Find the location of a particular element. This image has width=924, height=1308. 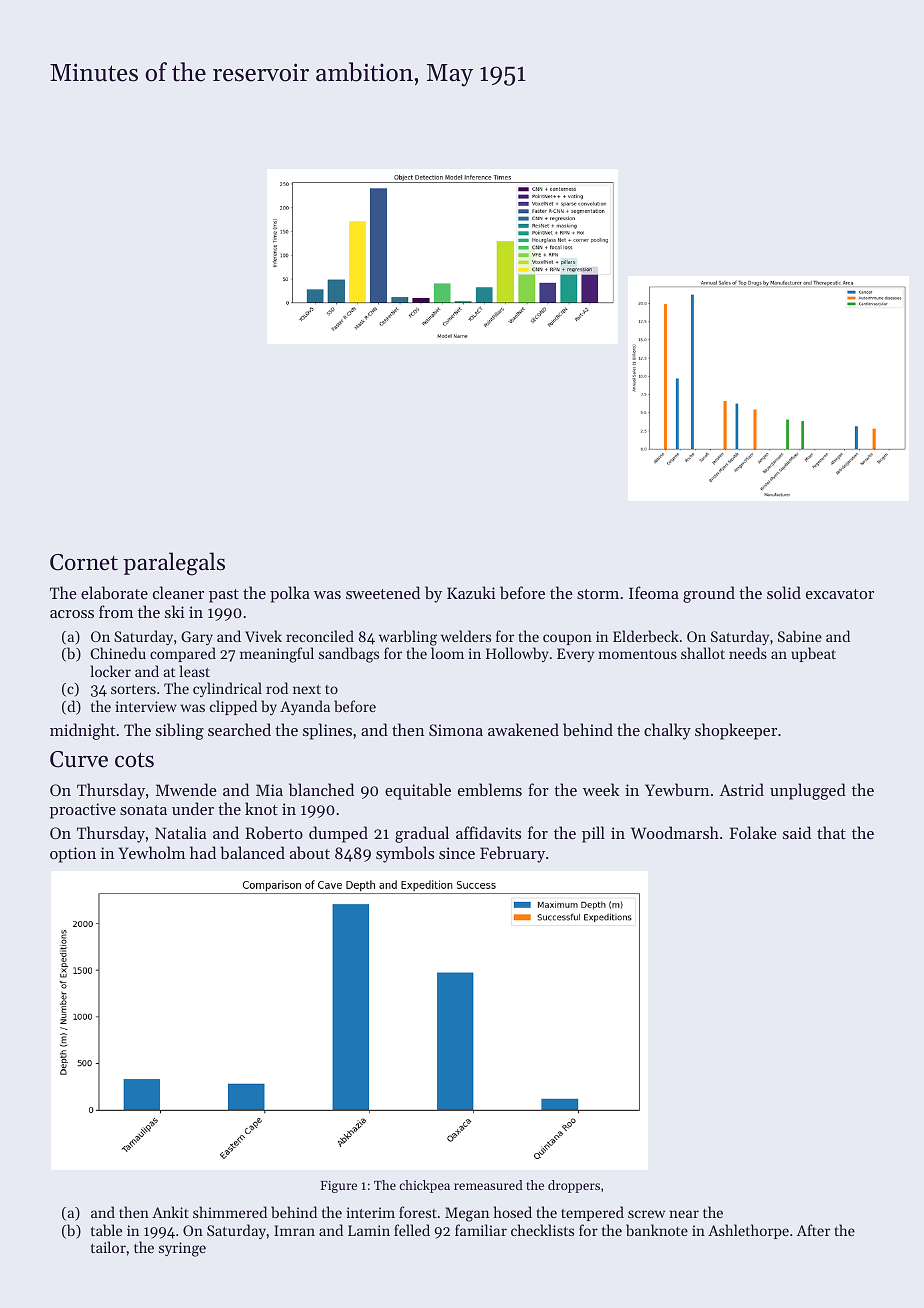

familiar is located at coordinates (481, 1230).
